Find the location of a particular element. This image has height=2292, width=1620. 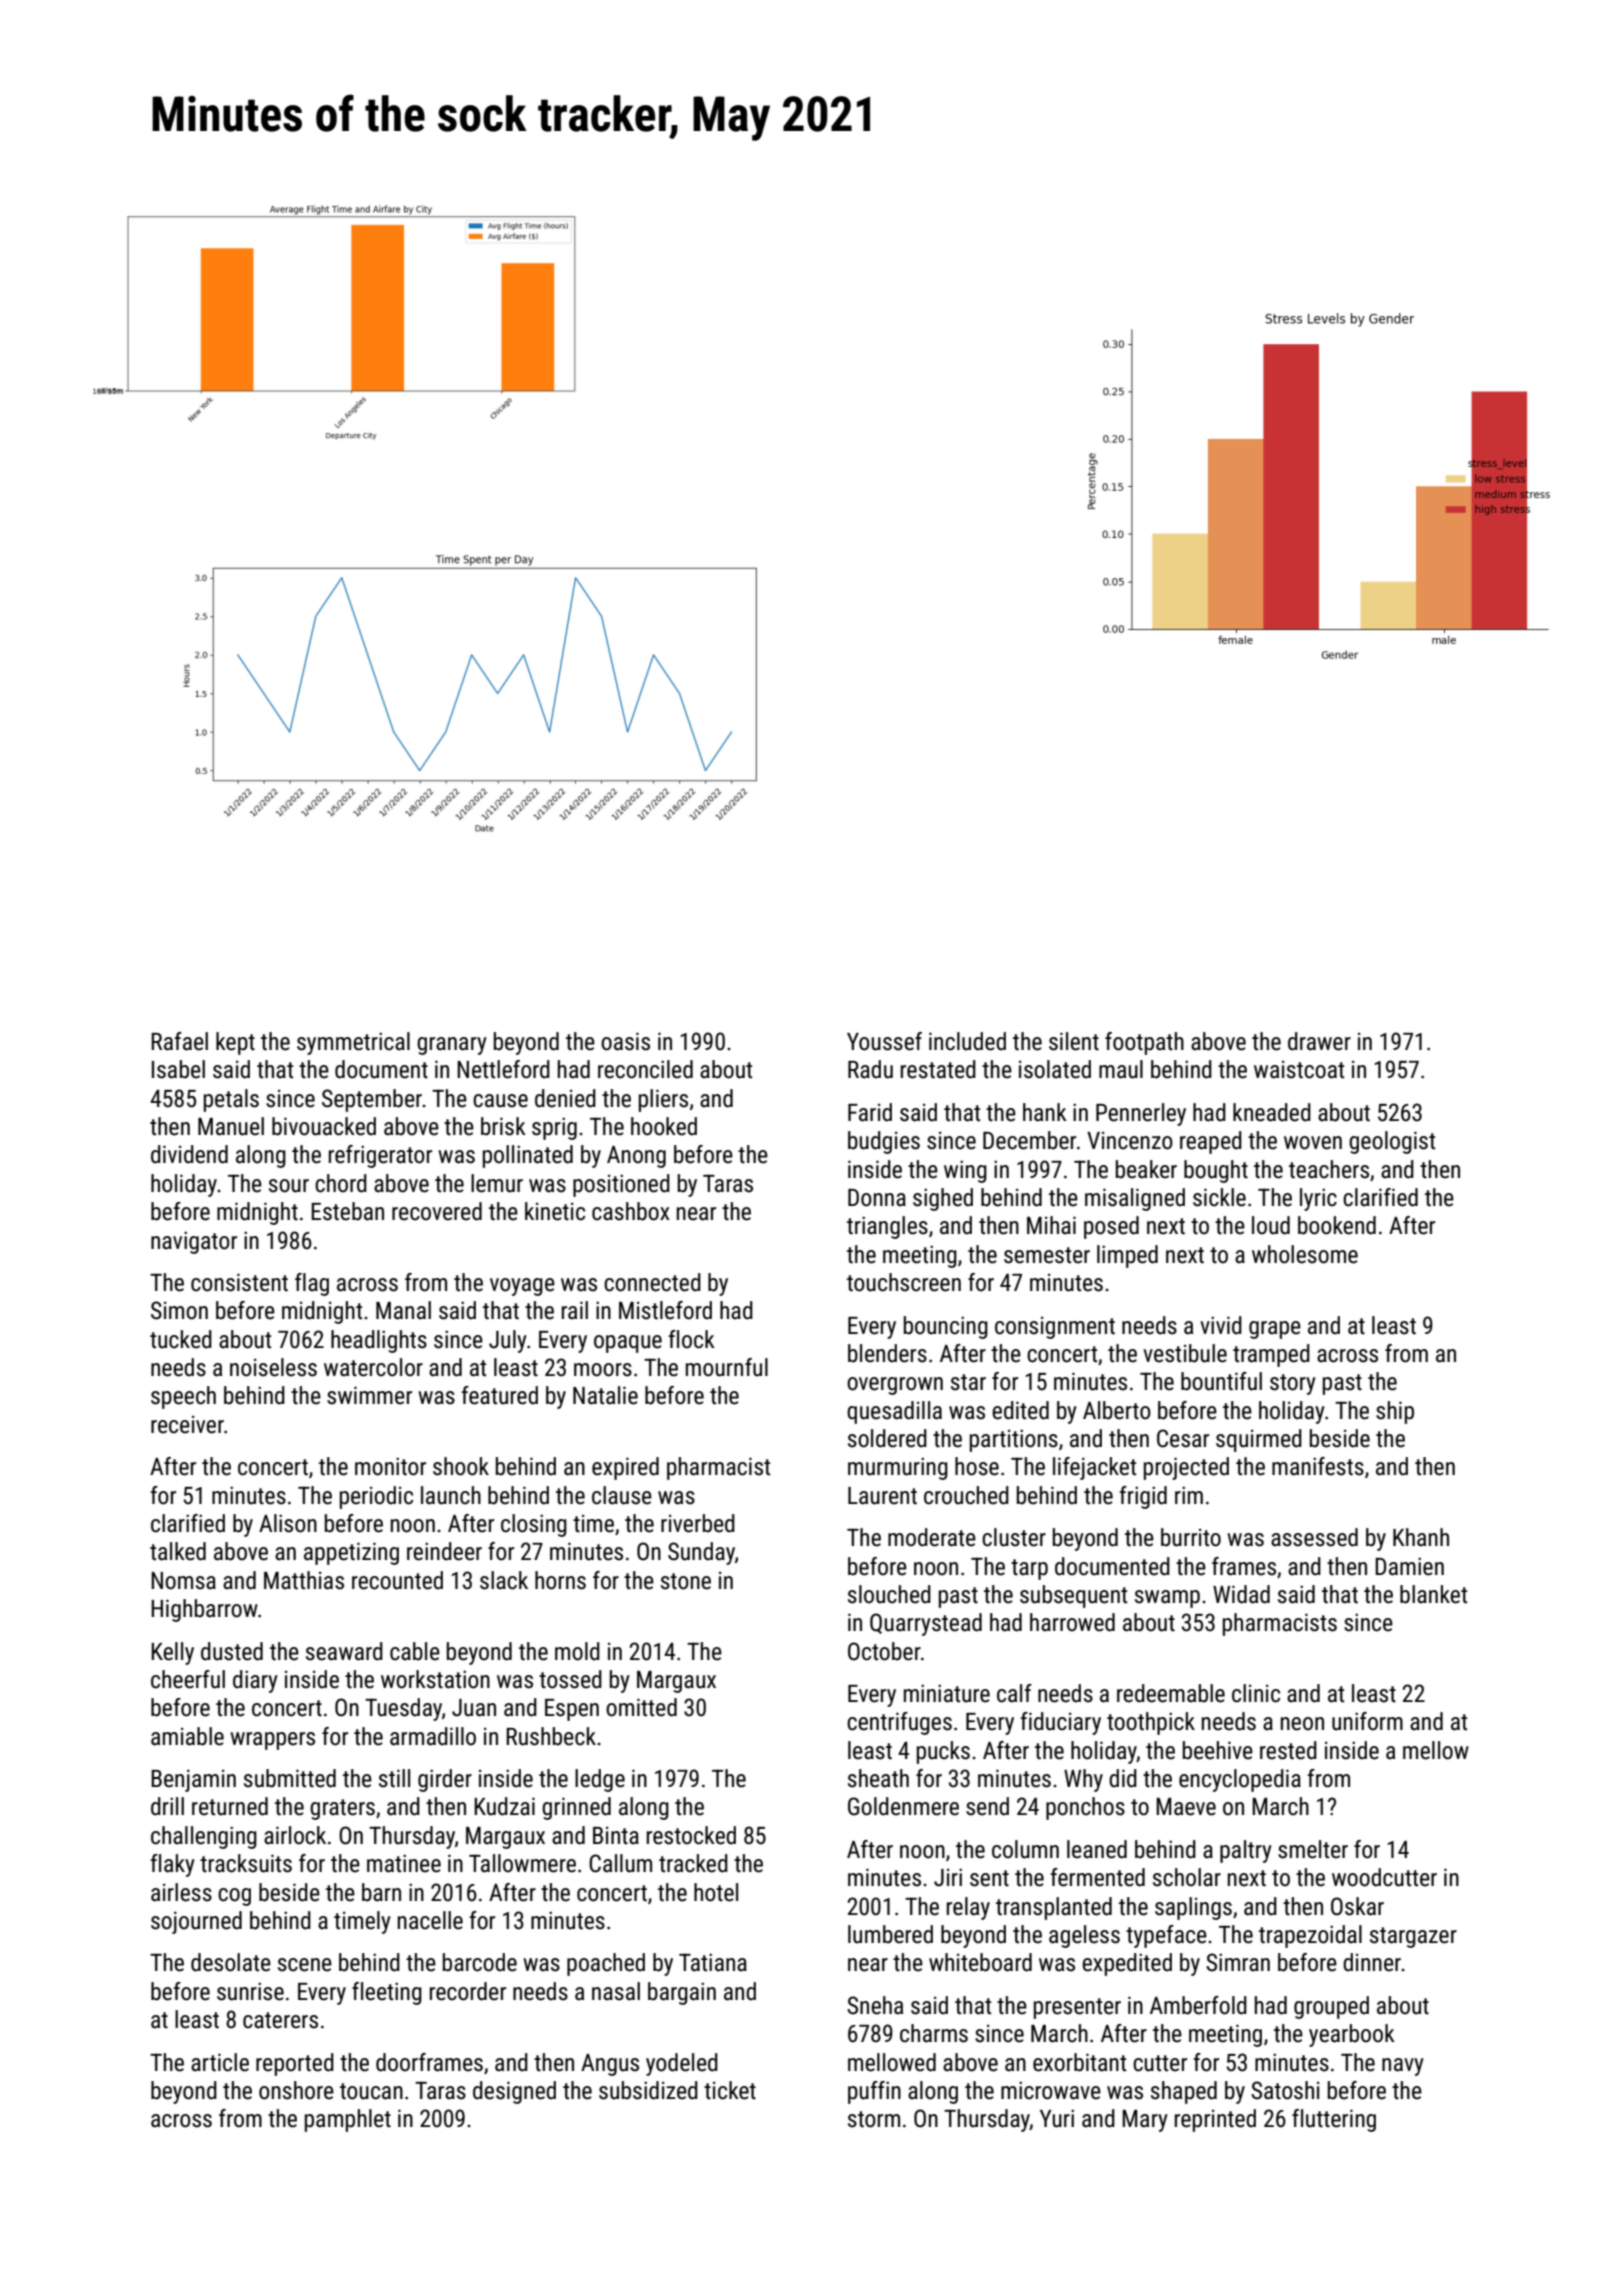

toucan is located at coordinates (371, 2091).
